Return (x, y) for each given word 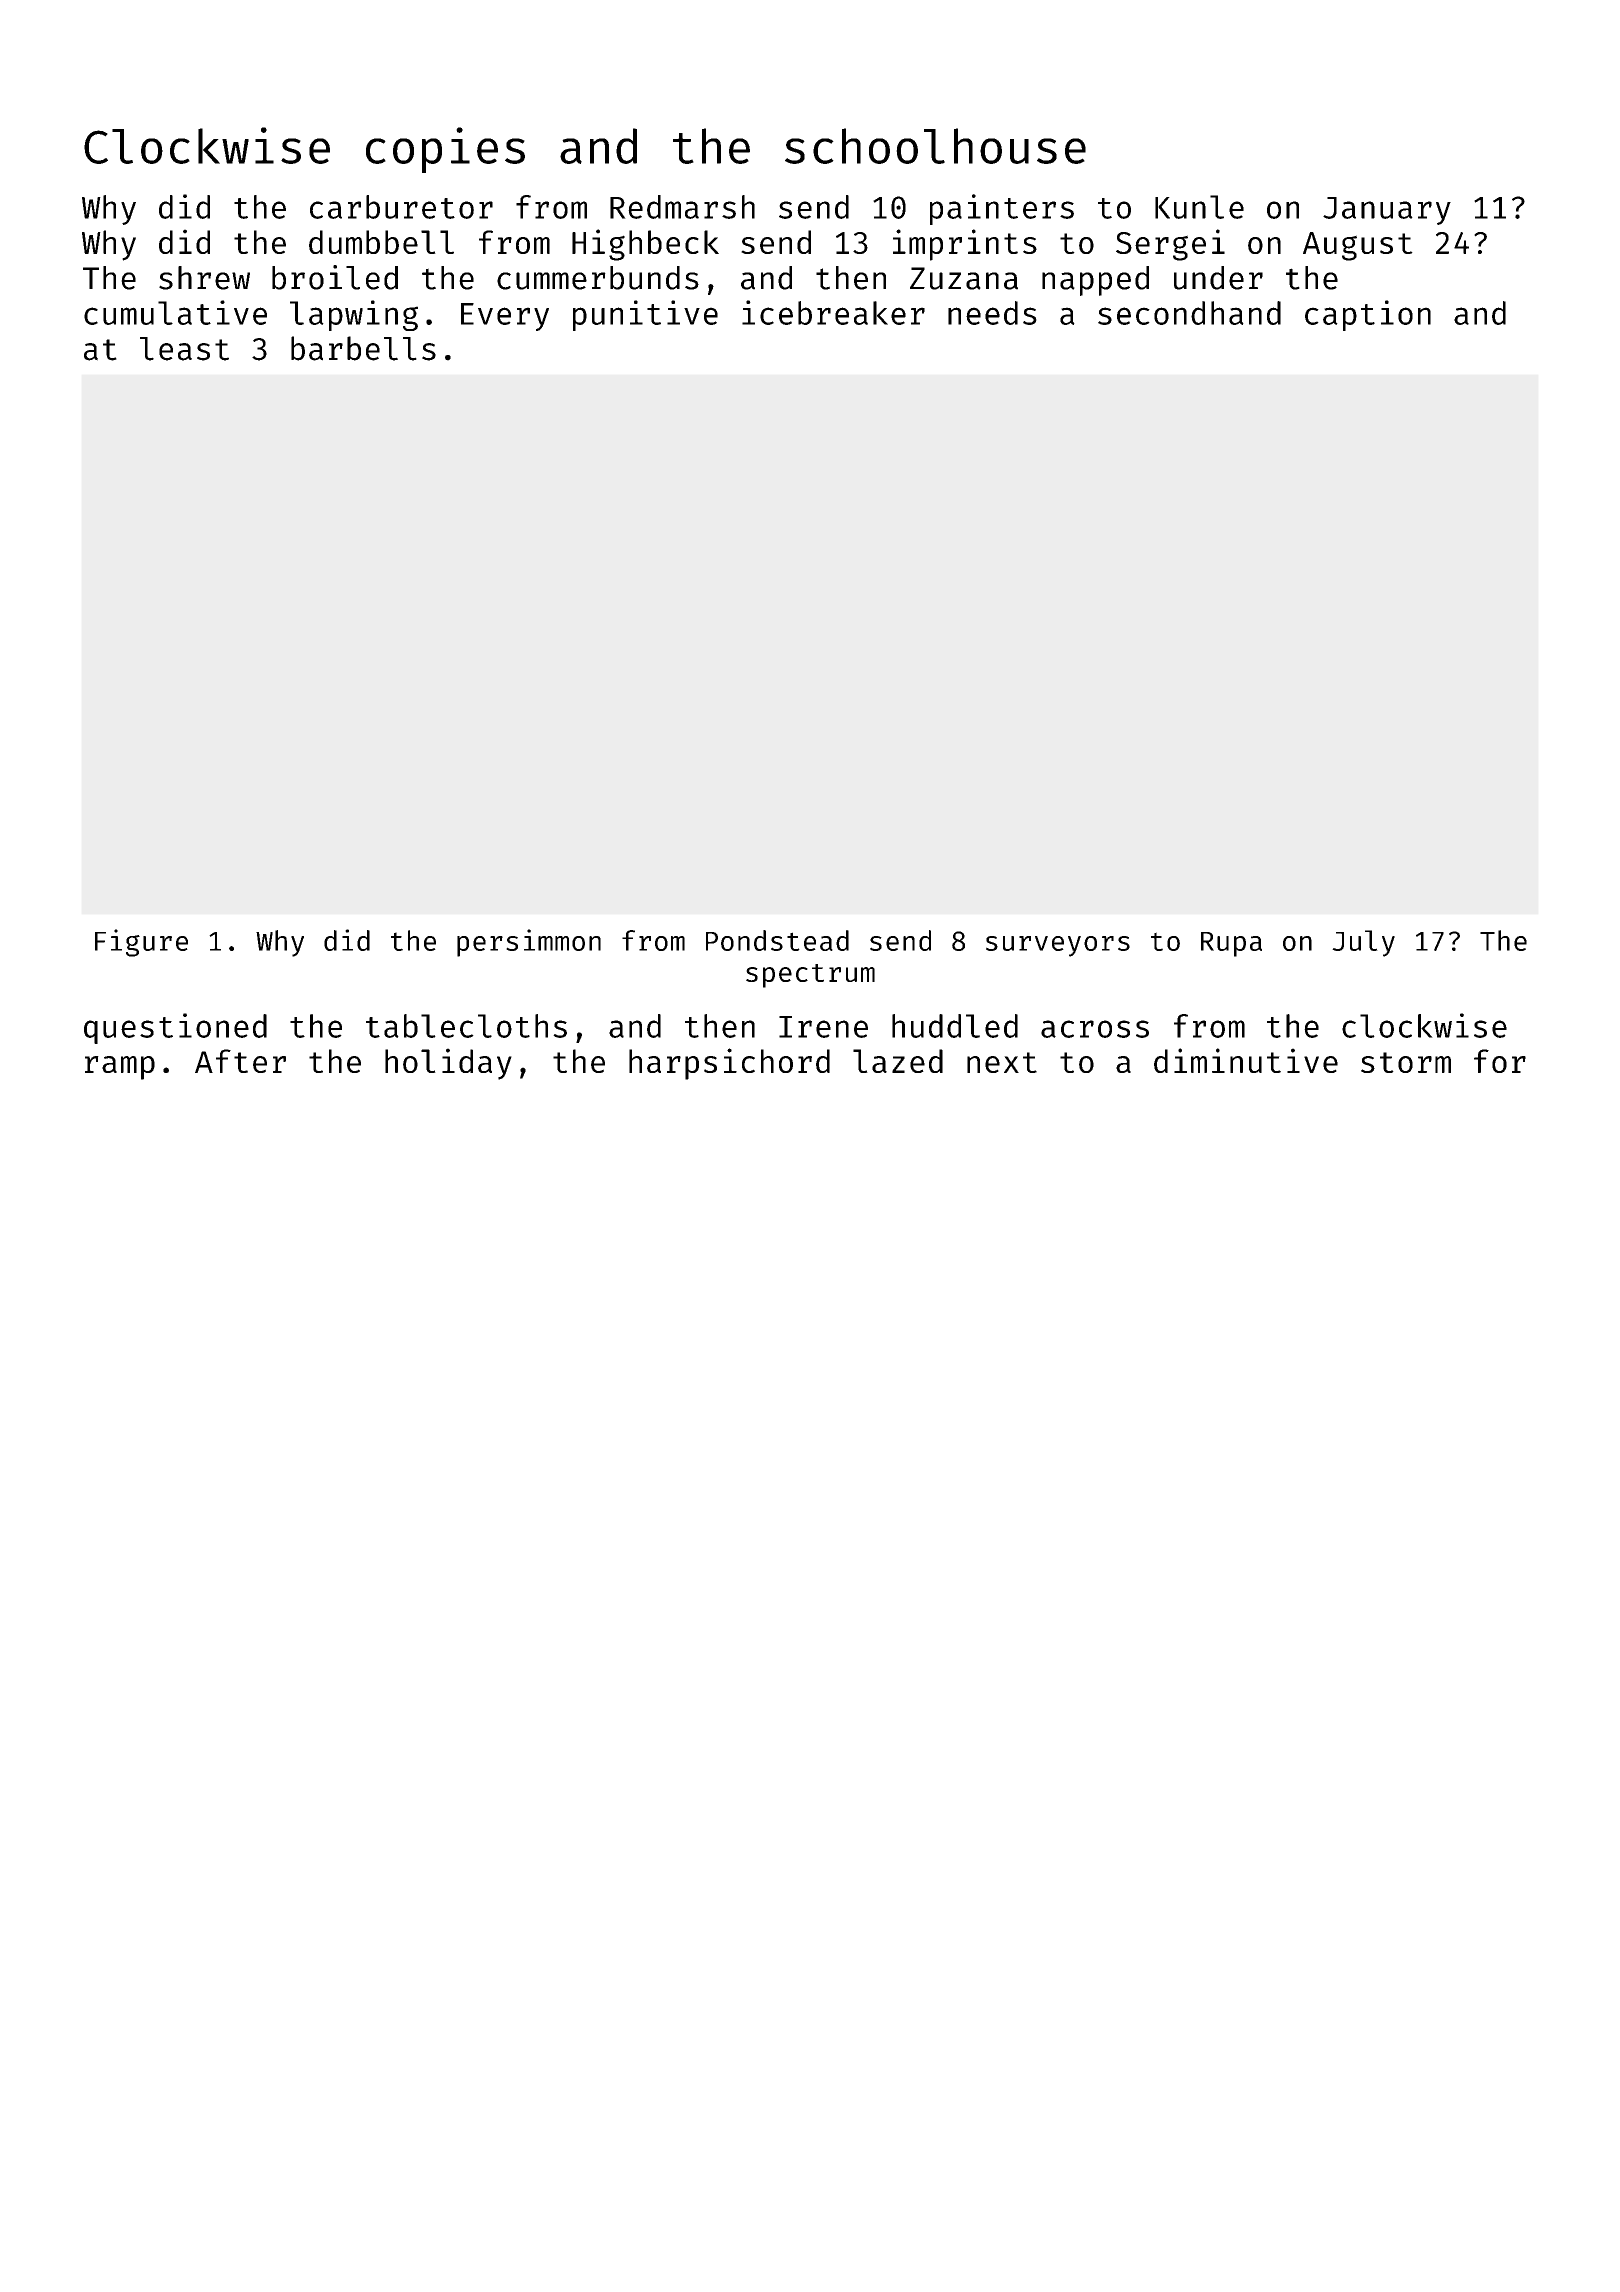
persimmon (529, 943)
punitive (645, 315)
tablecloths (466, 1026)
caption (1368, 315)
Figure (141, 943)
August (1358, 246)
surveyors (1058, 946)
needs (992, 313)
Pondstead (777, 940)
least (184, 349)
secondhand (1189, 313)
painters (1002, 209)
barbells (363, 348)
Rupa (1231, 944)
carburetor (401, 207)
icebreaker (833, 312)
